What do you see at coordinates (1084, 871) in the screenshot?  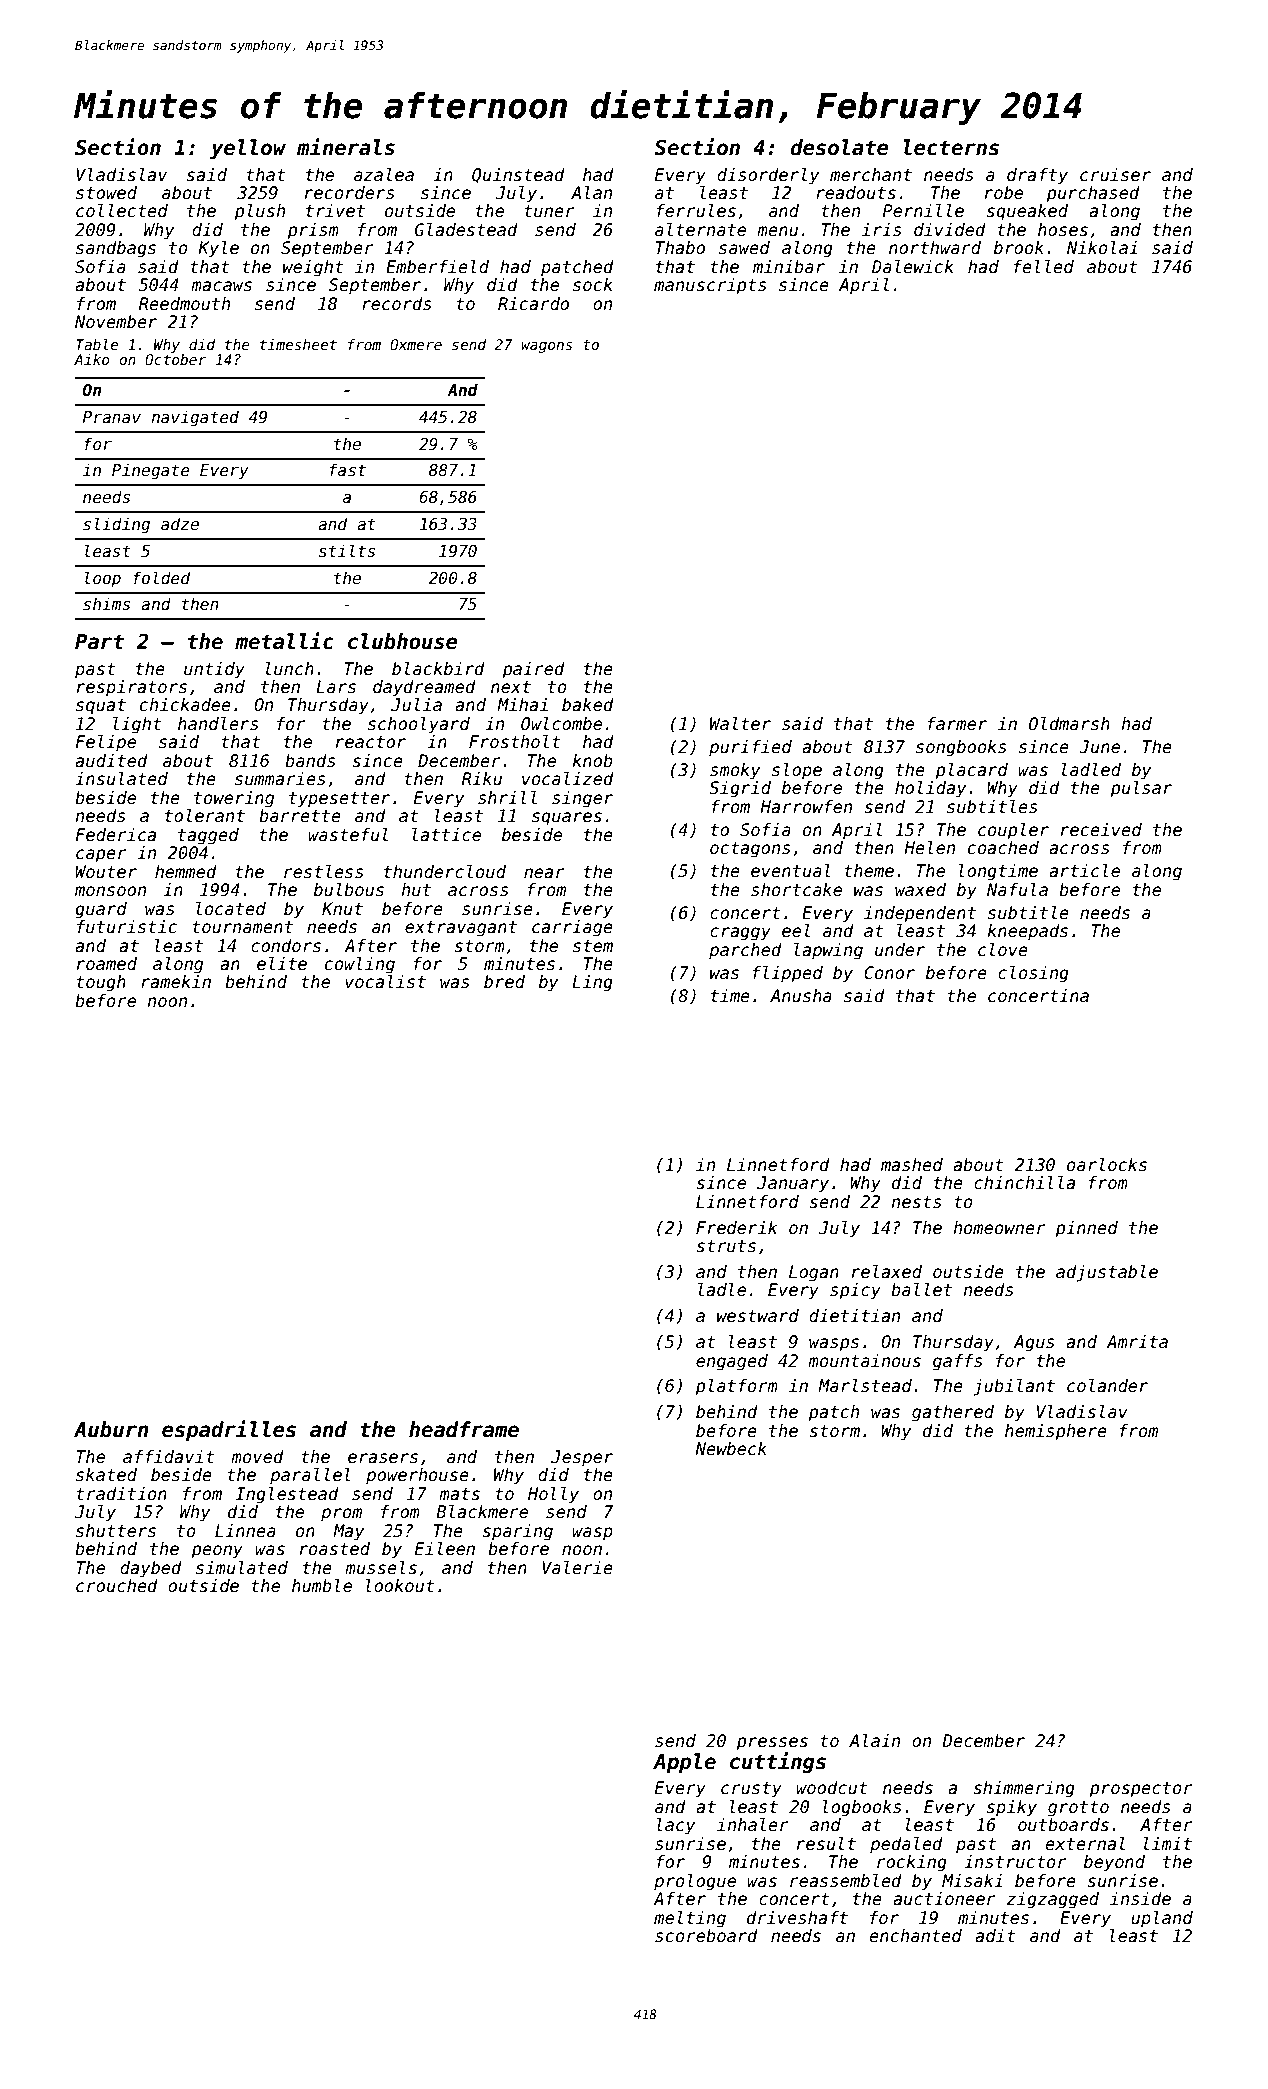 I see `article` at bounding box center [1084, 871].
